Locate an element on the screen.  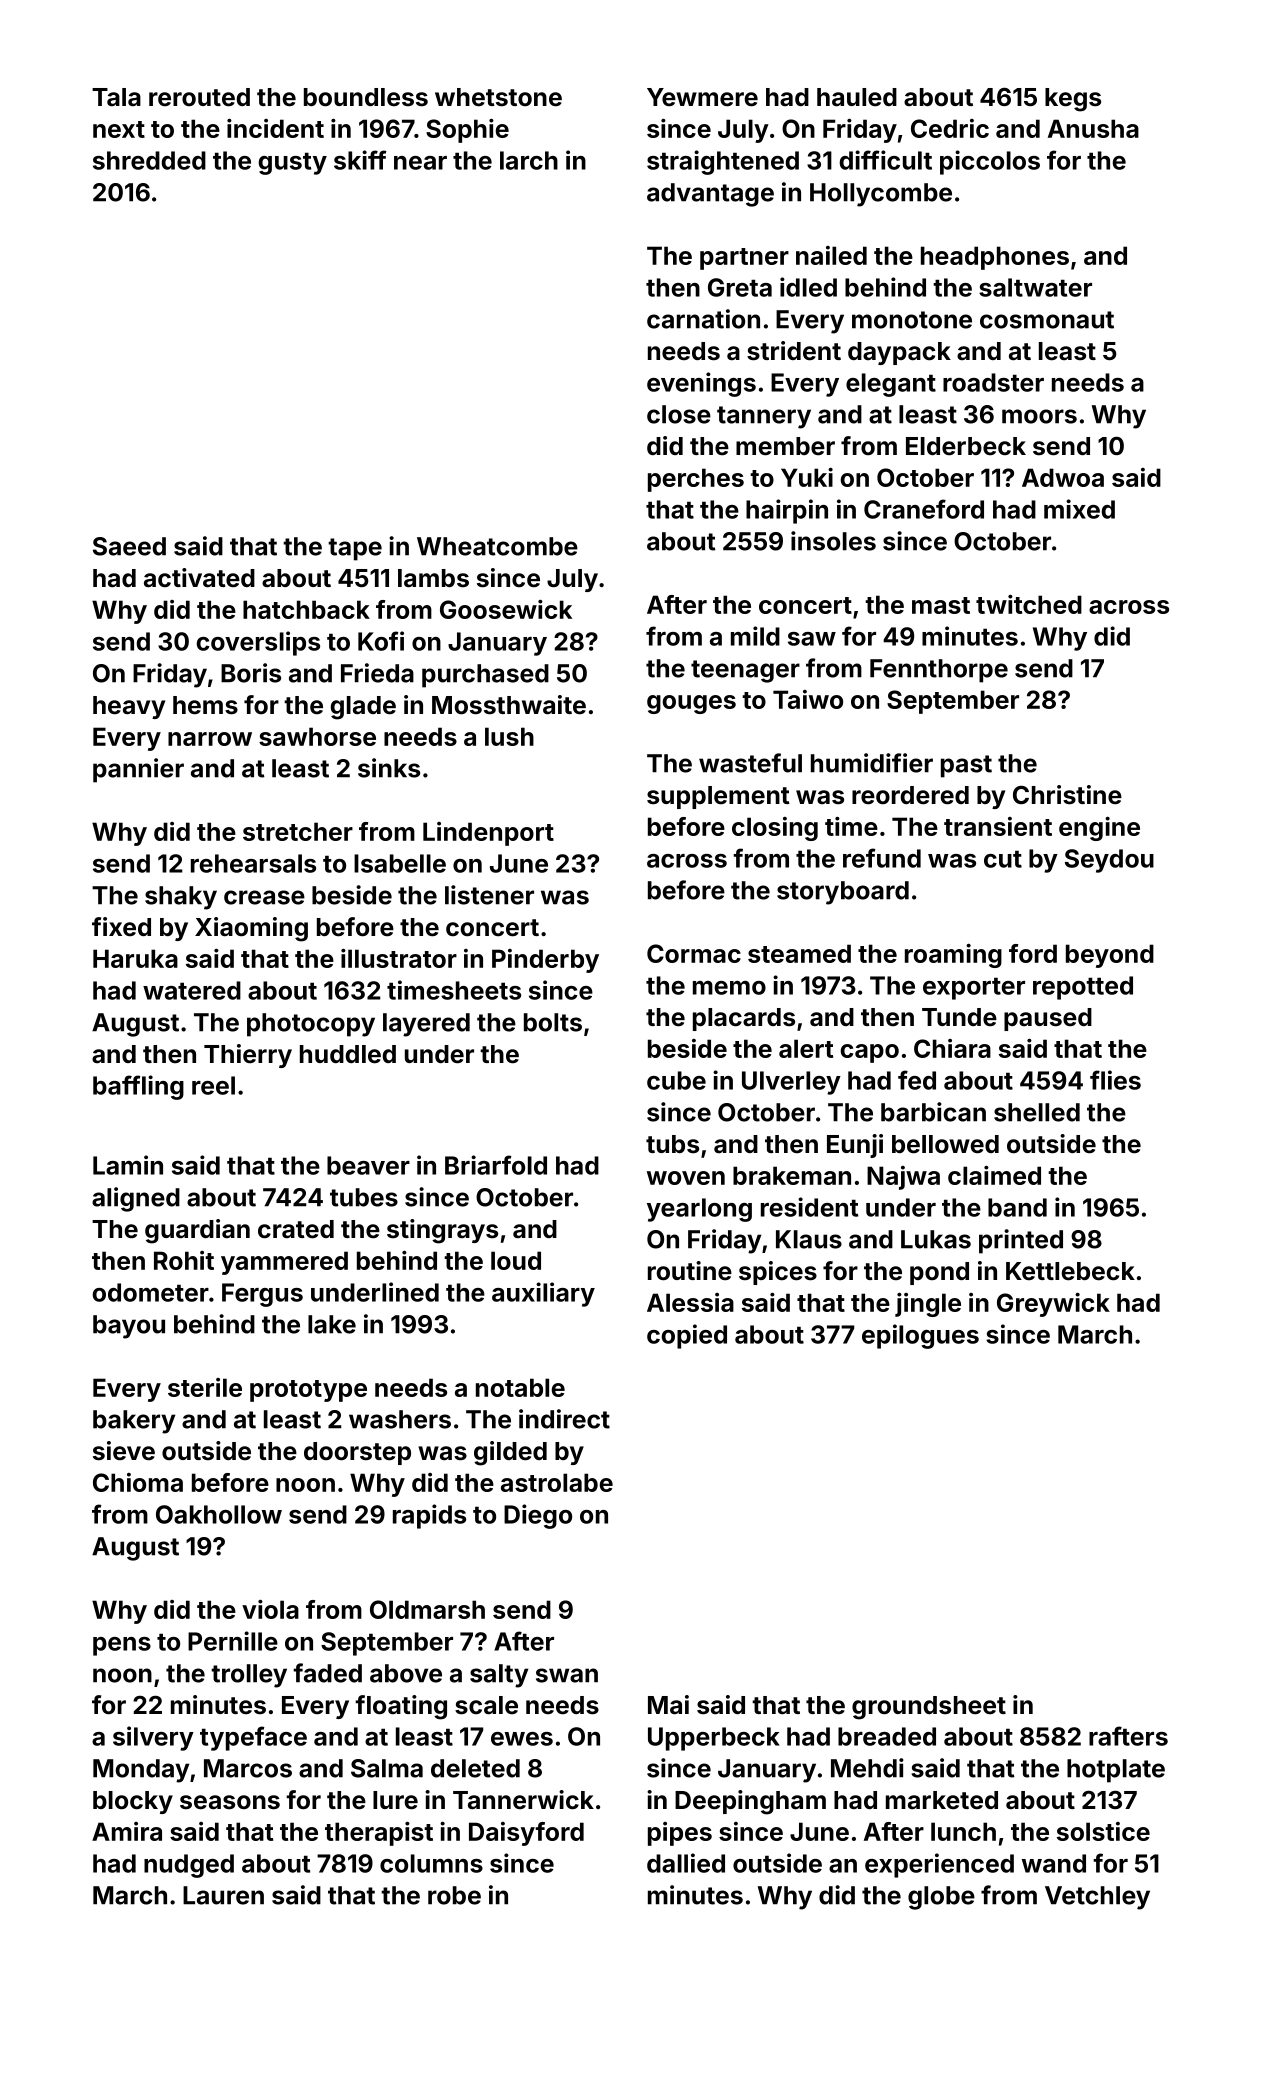
rerouted is located at coordinates (199, 97).
